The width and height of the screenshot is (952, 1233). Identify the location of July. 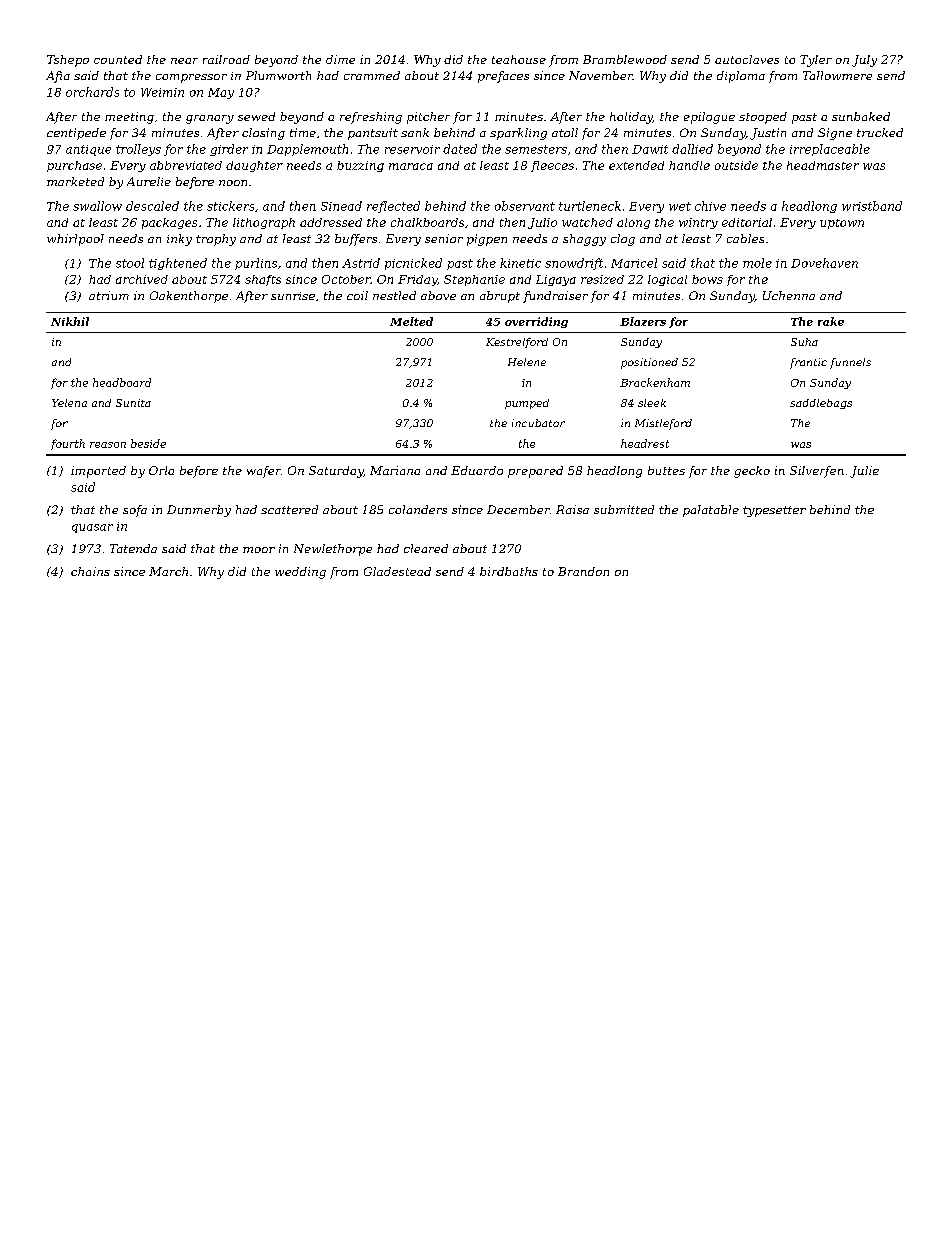
(864, 61).
